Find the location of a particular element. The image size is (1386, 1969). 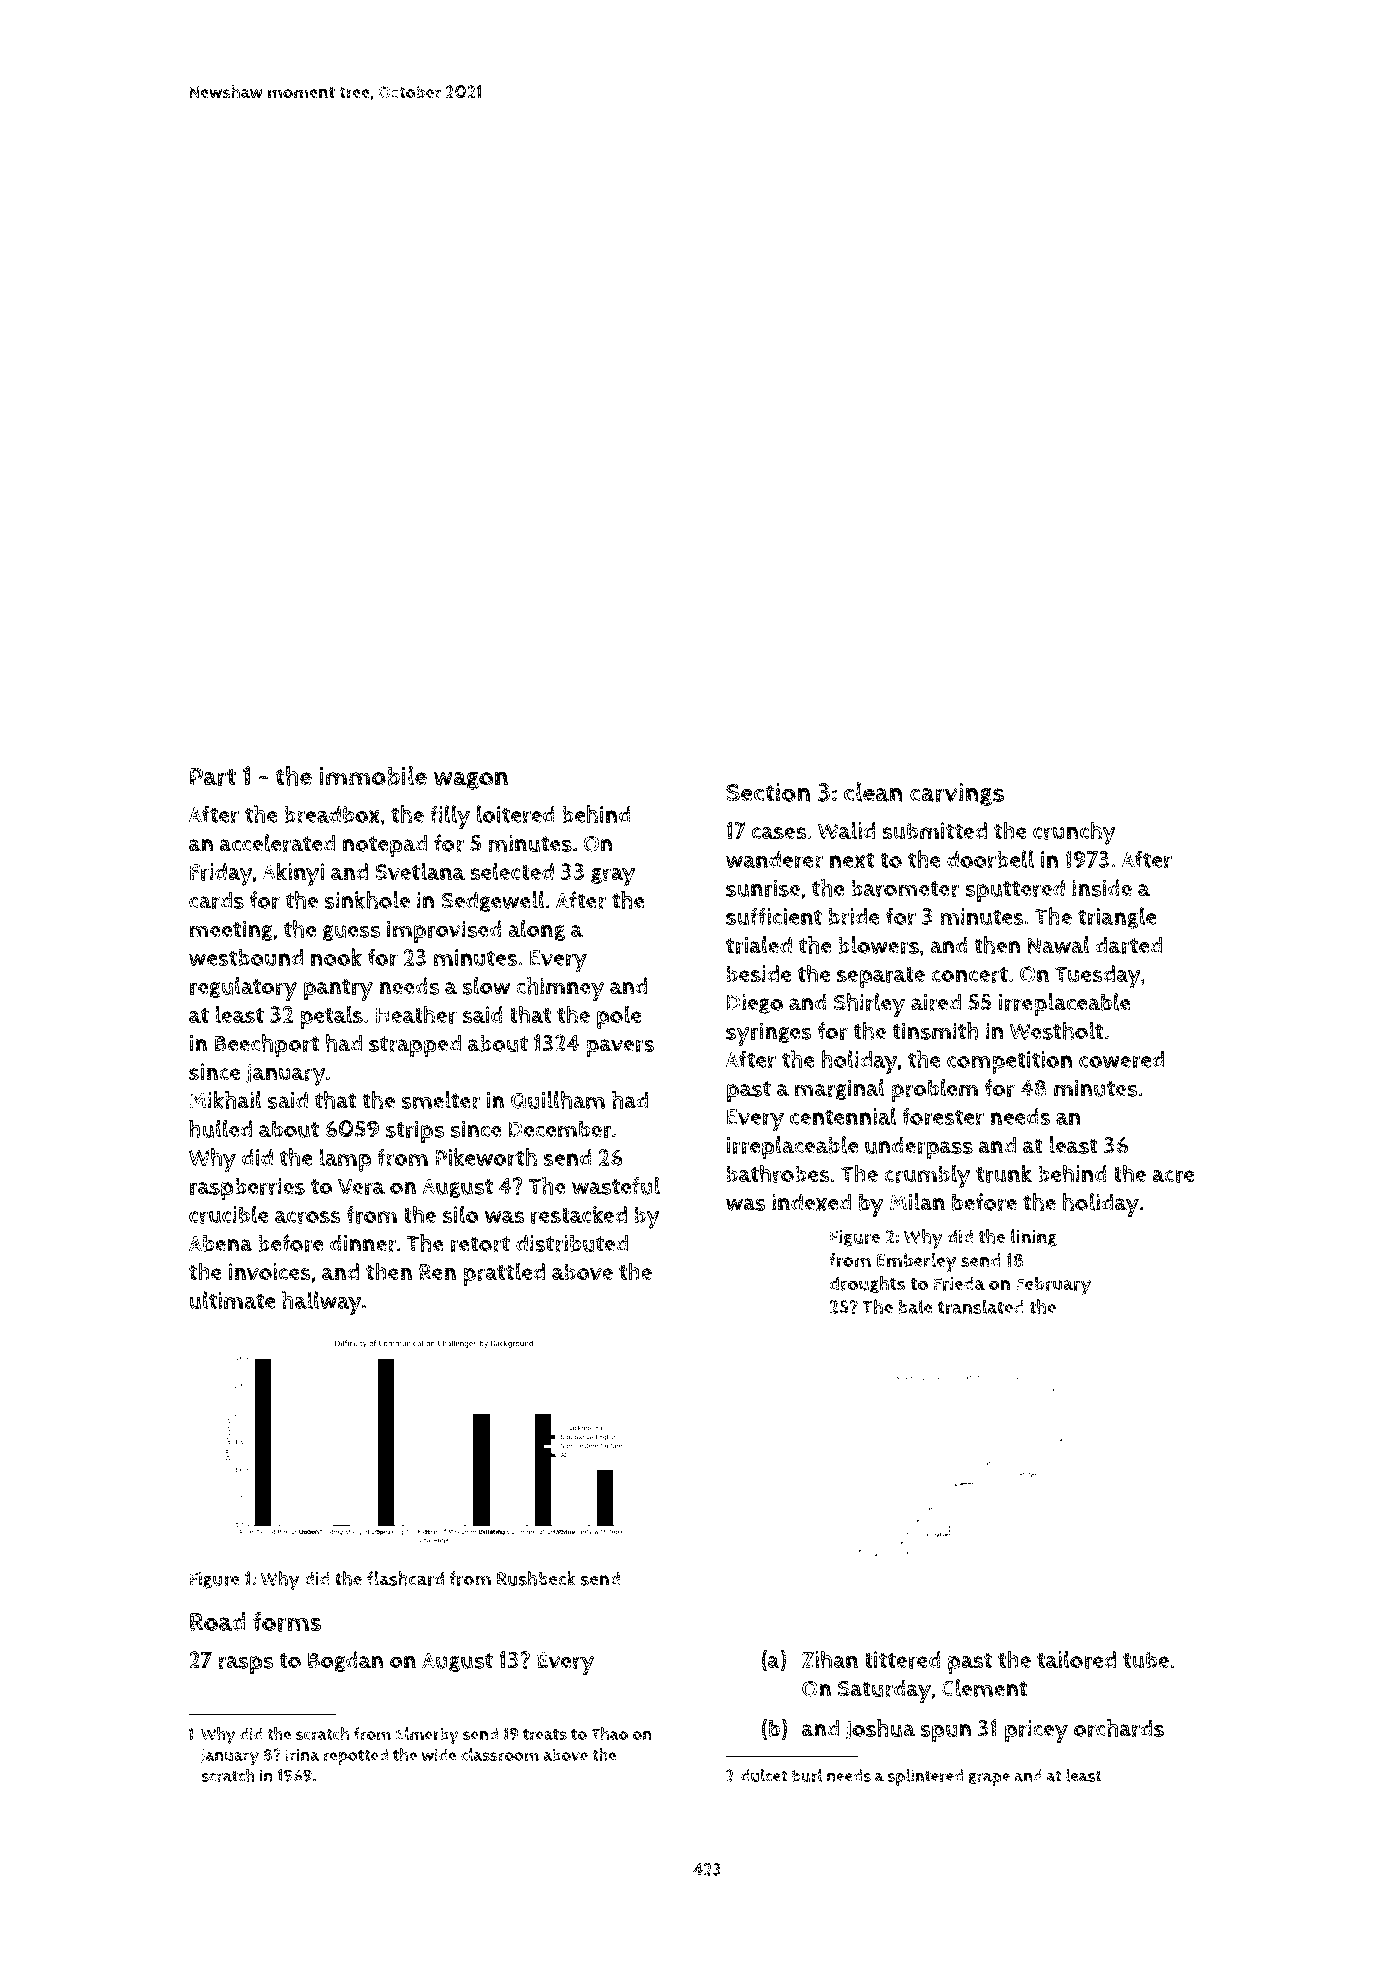

carvings is located at coordinates (957, 794).
